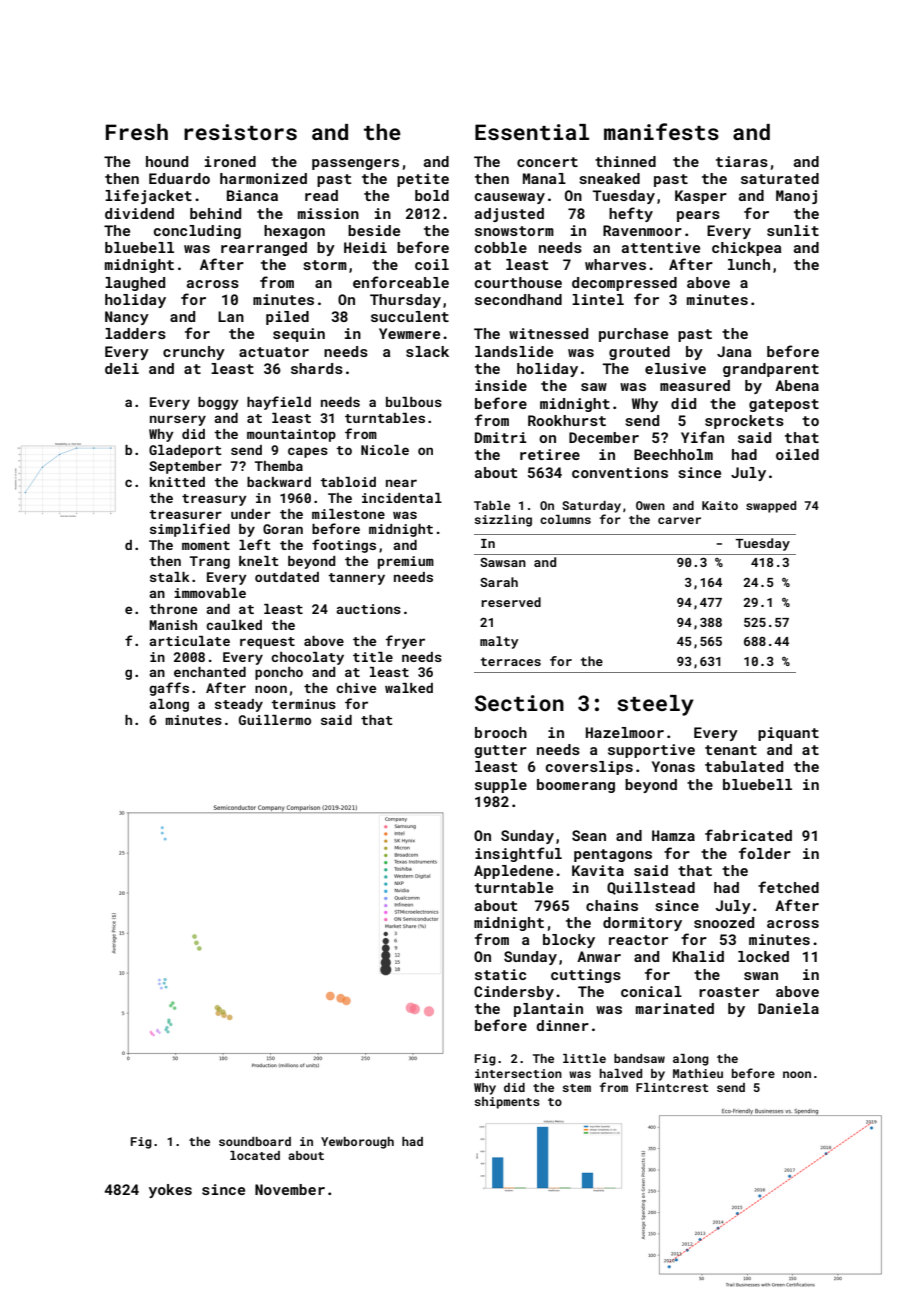 Image resolution: width=924 pixels, height=1308 pixels. What do you see at coordinates (532, 132) in the screenshot?
I see `Essential` at bounding box center [532, 132].
